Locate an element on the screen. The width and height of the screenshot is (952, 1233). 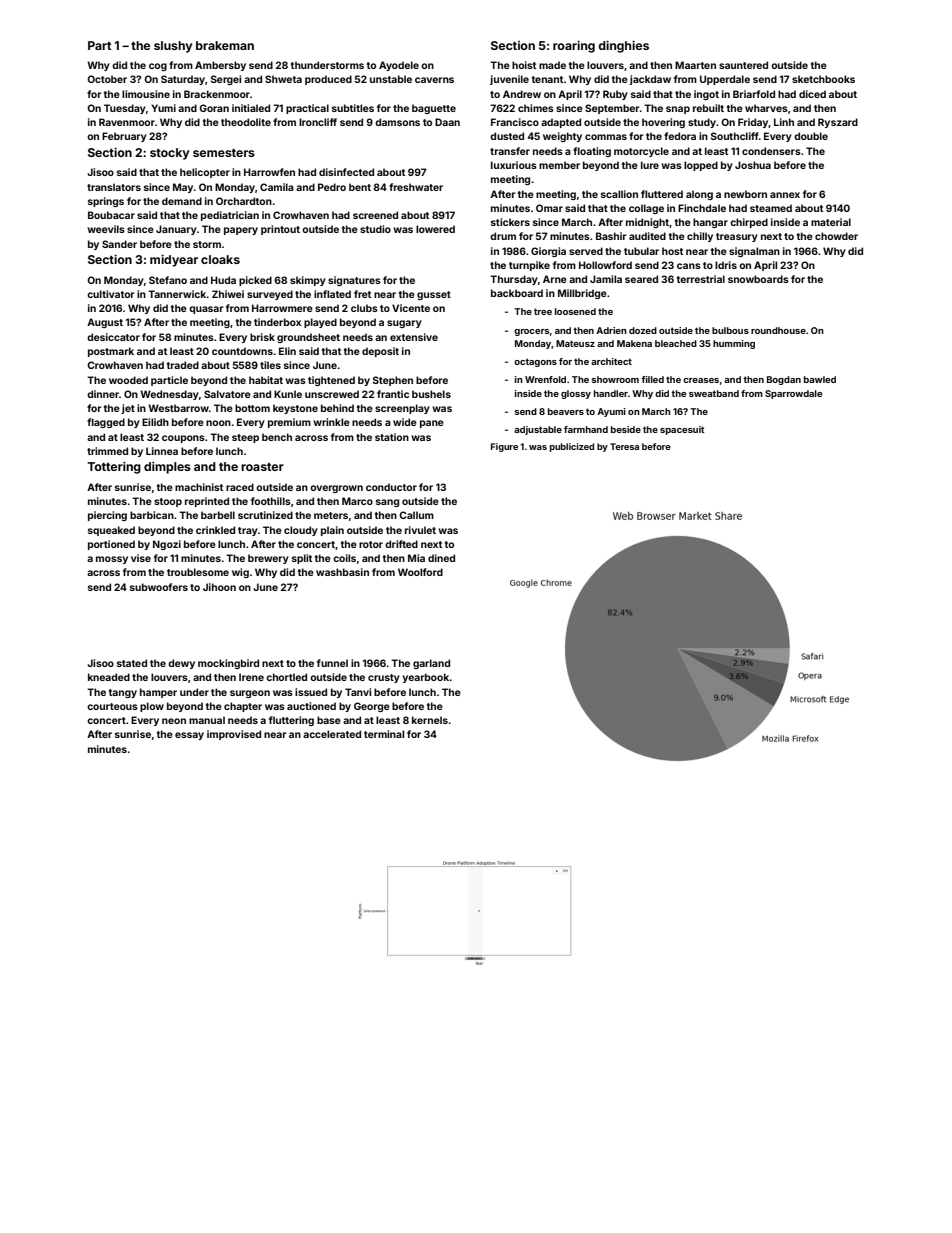
roaster is located at coordinates (262, 467).
